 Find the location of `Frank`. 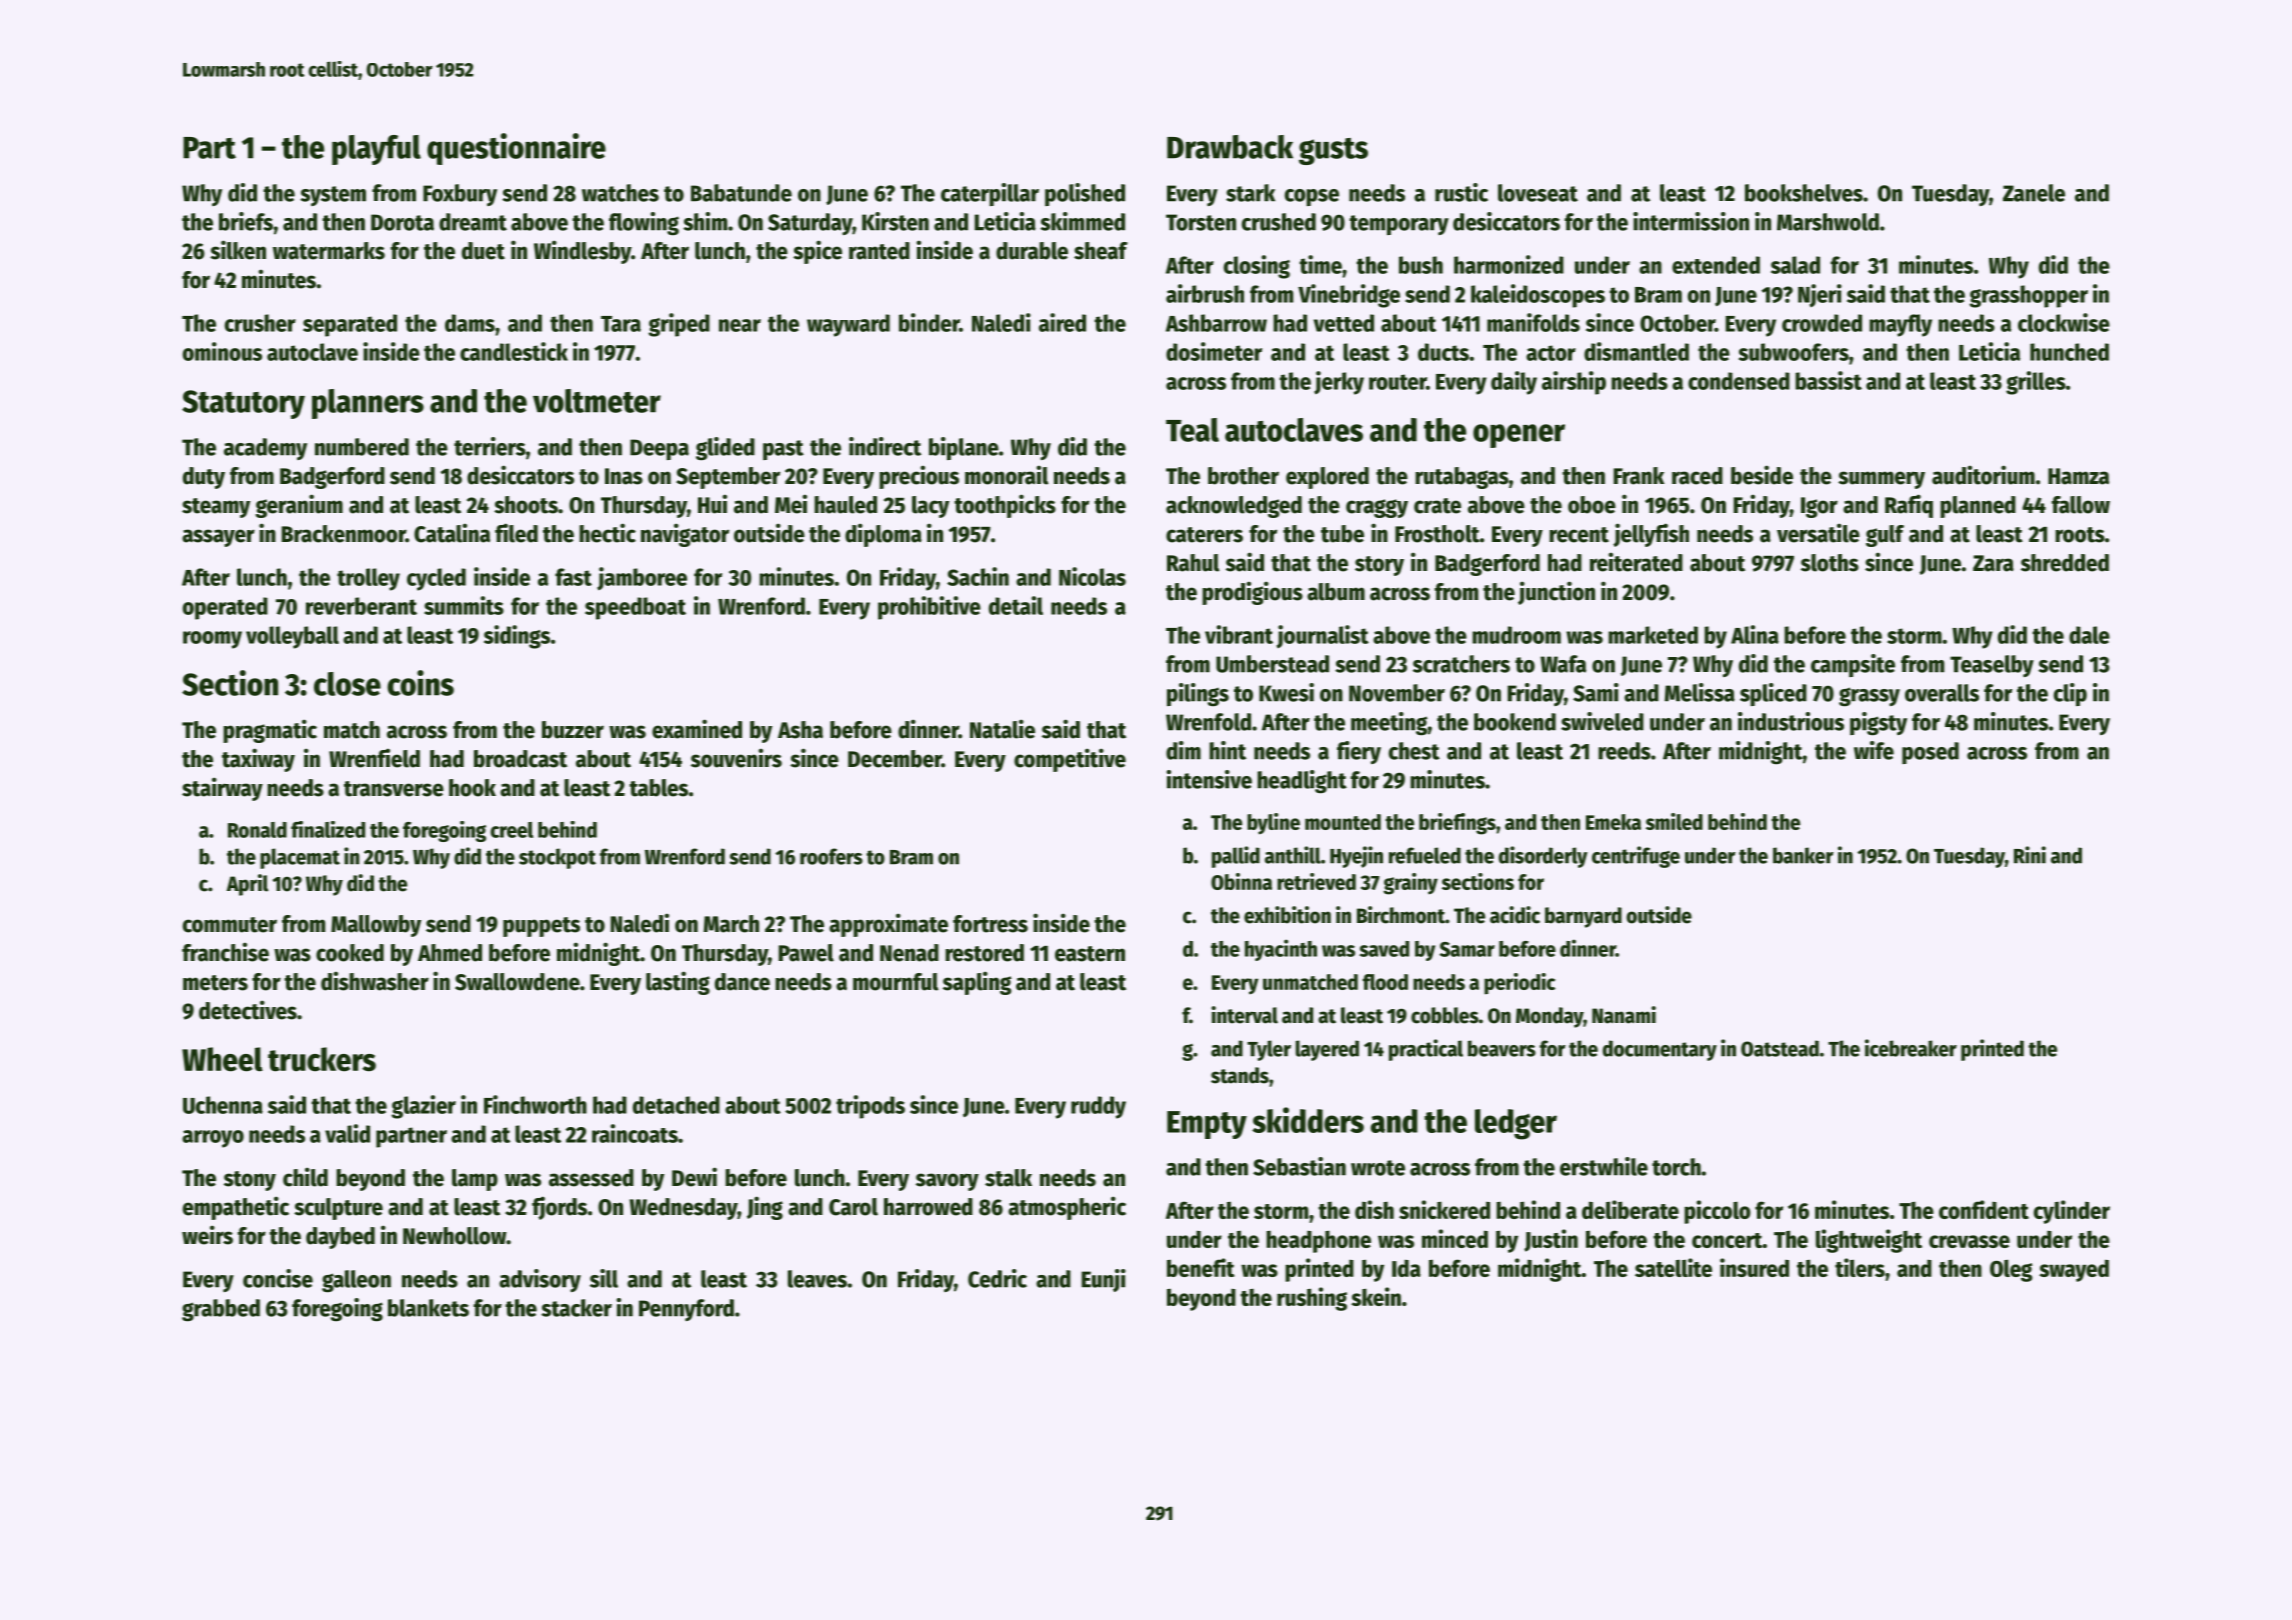

Frank is located at coordinates (1639, 476).
